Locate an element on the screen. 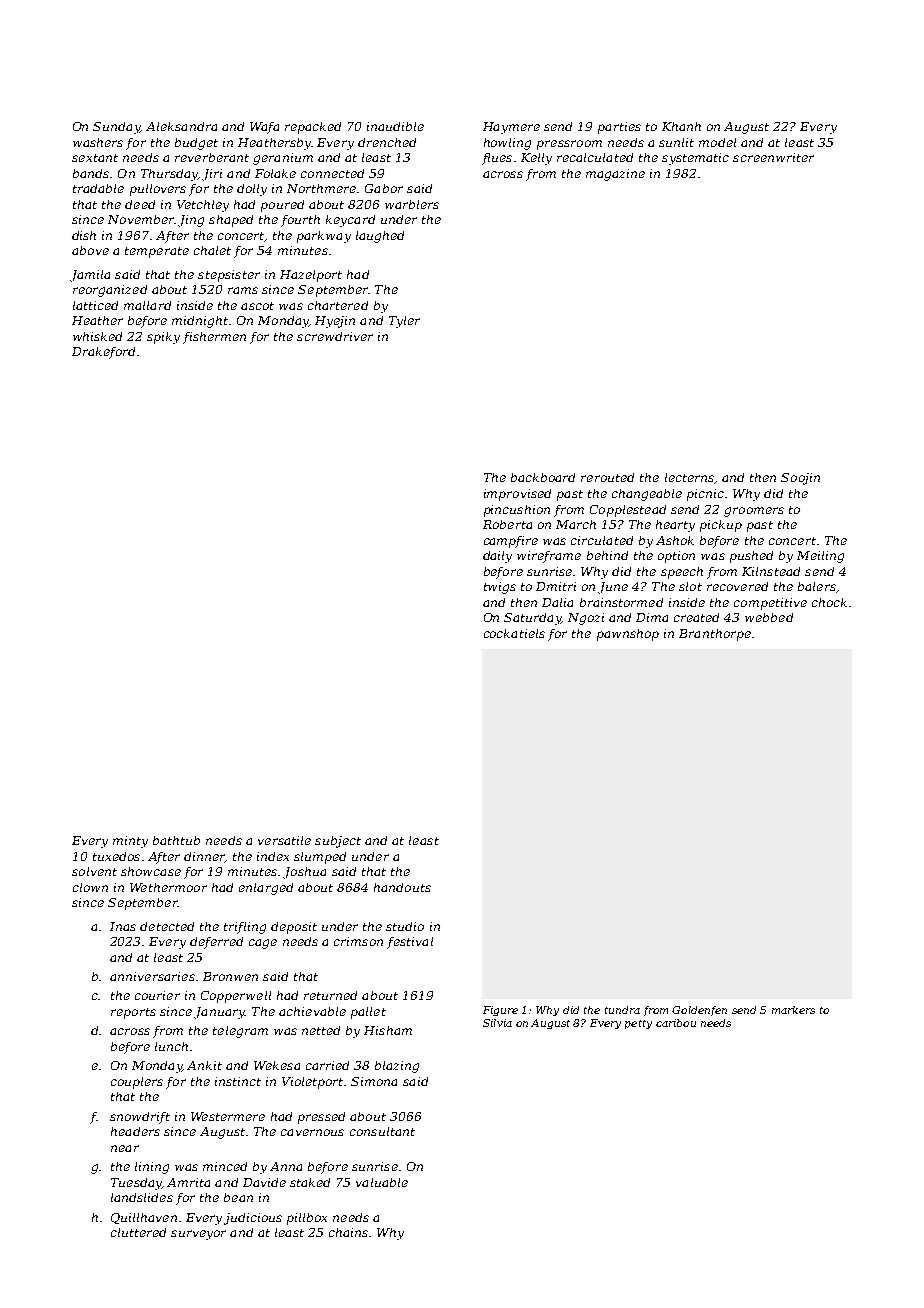  markers is located at coordinates (793, 1010).
